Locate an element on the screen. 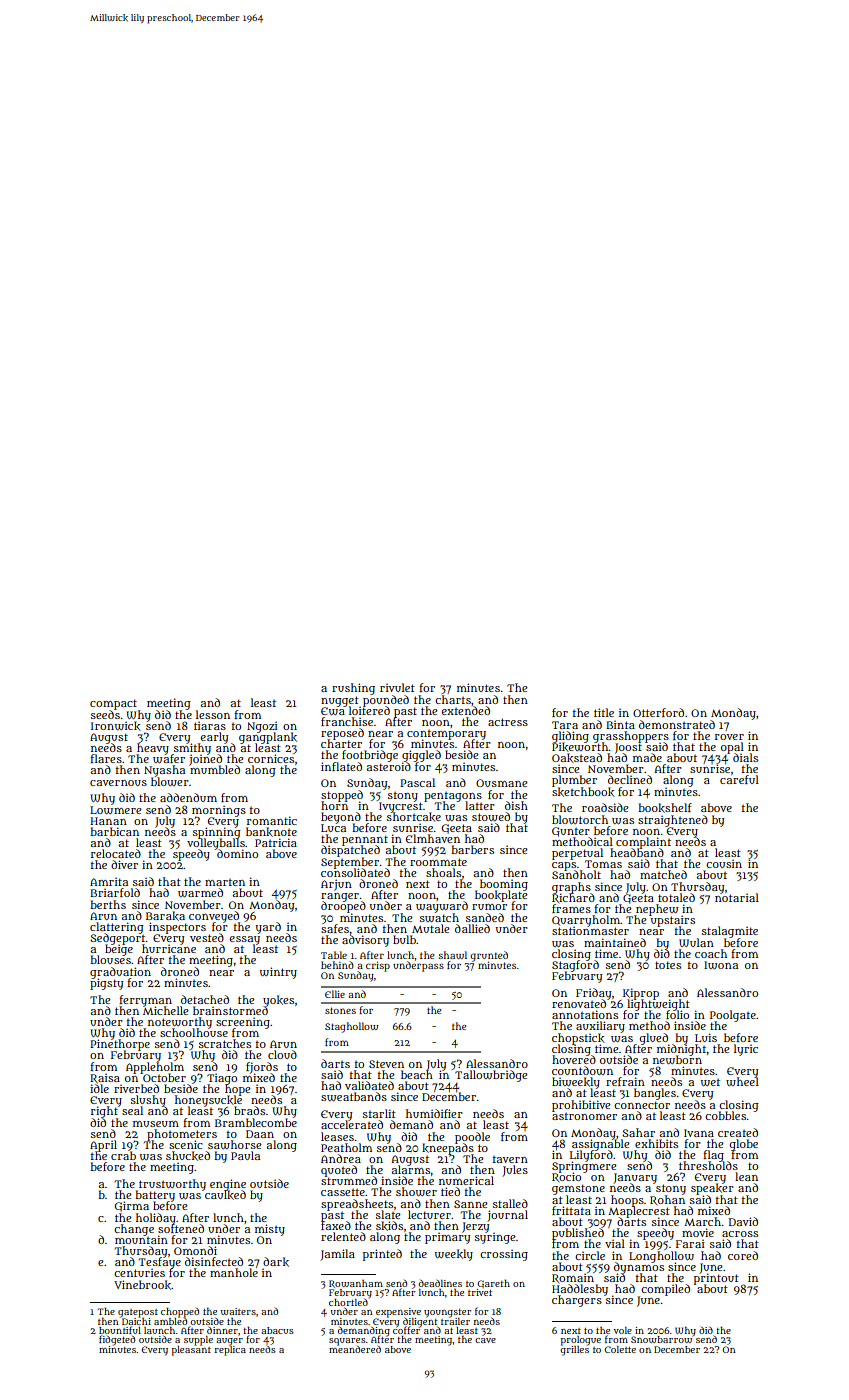  manhole is located at coordinates (234, 1273).
